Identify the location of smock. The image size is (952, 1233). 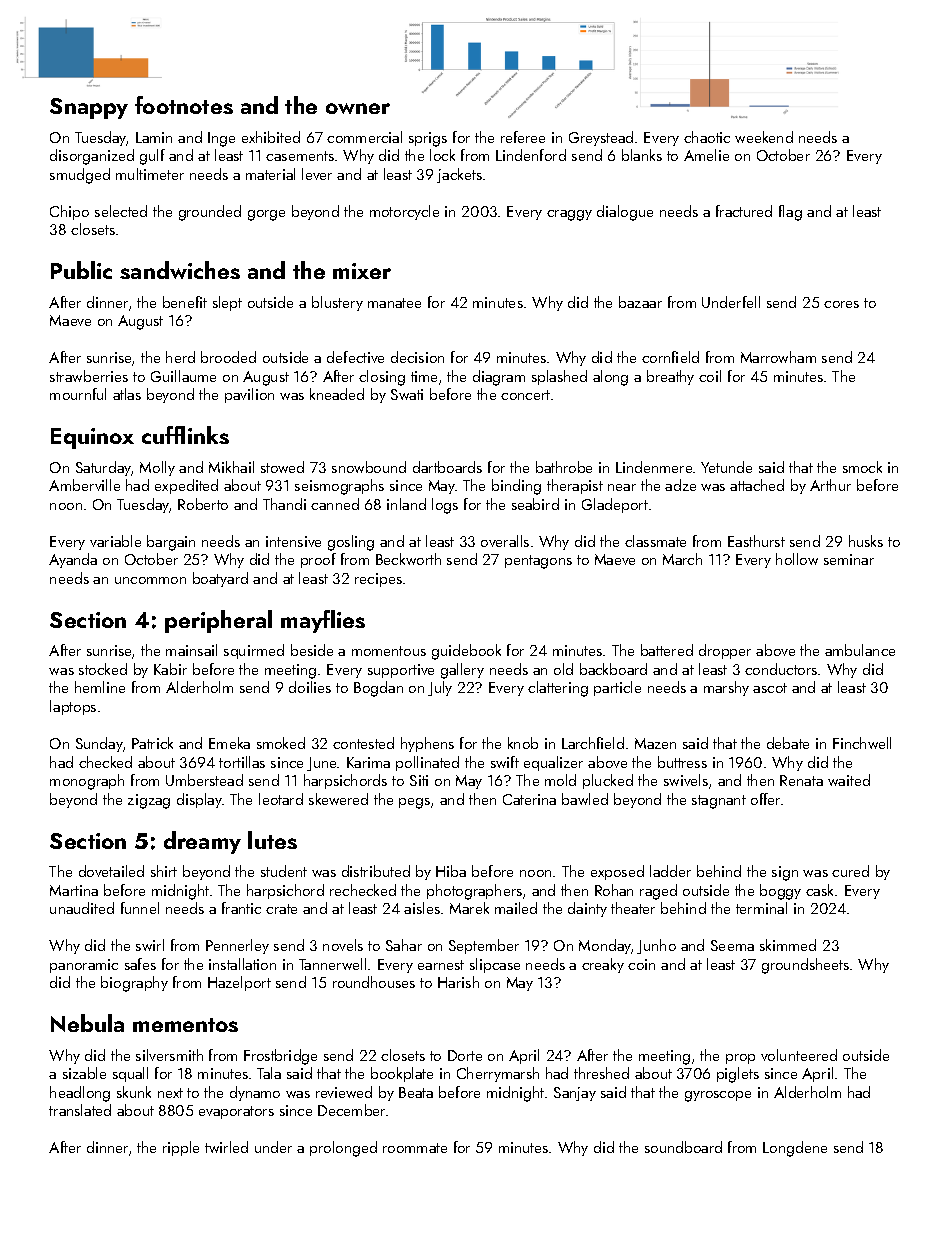
(862, 467).
